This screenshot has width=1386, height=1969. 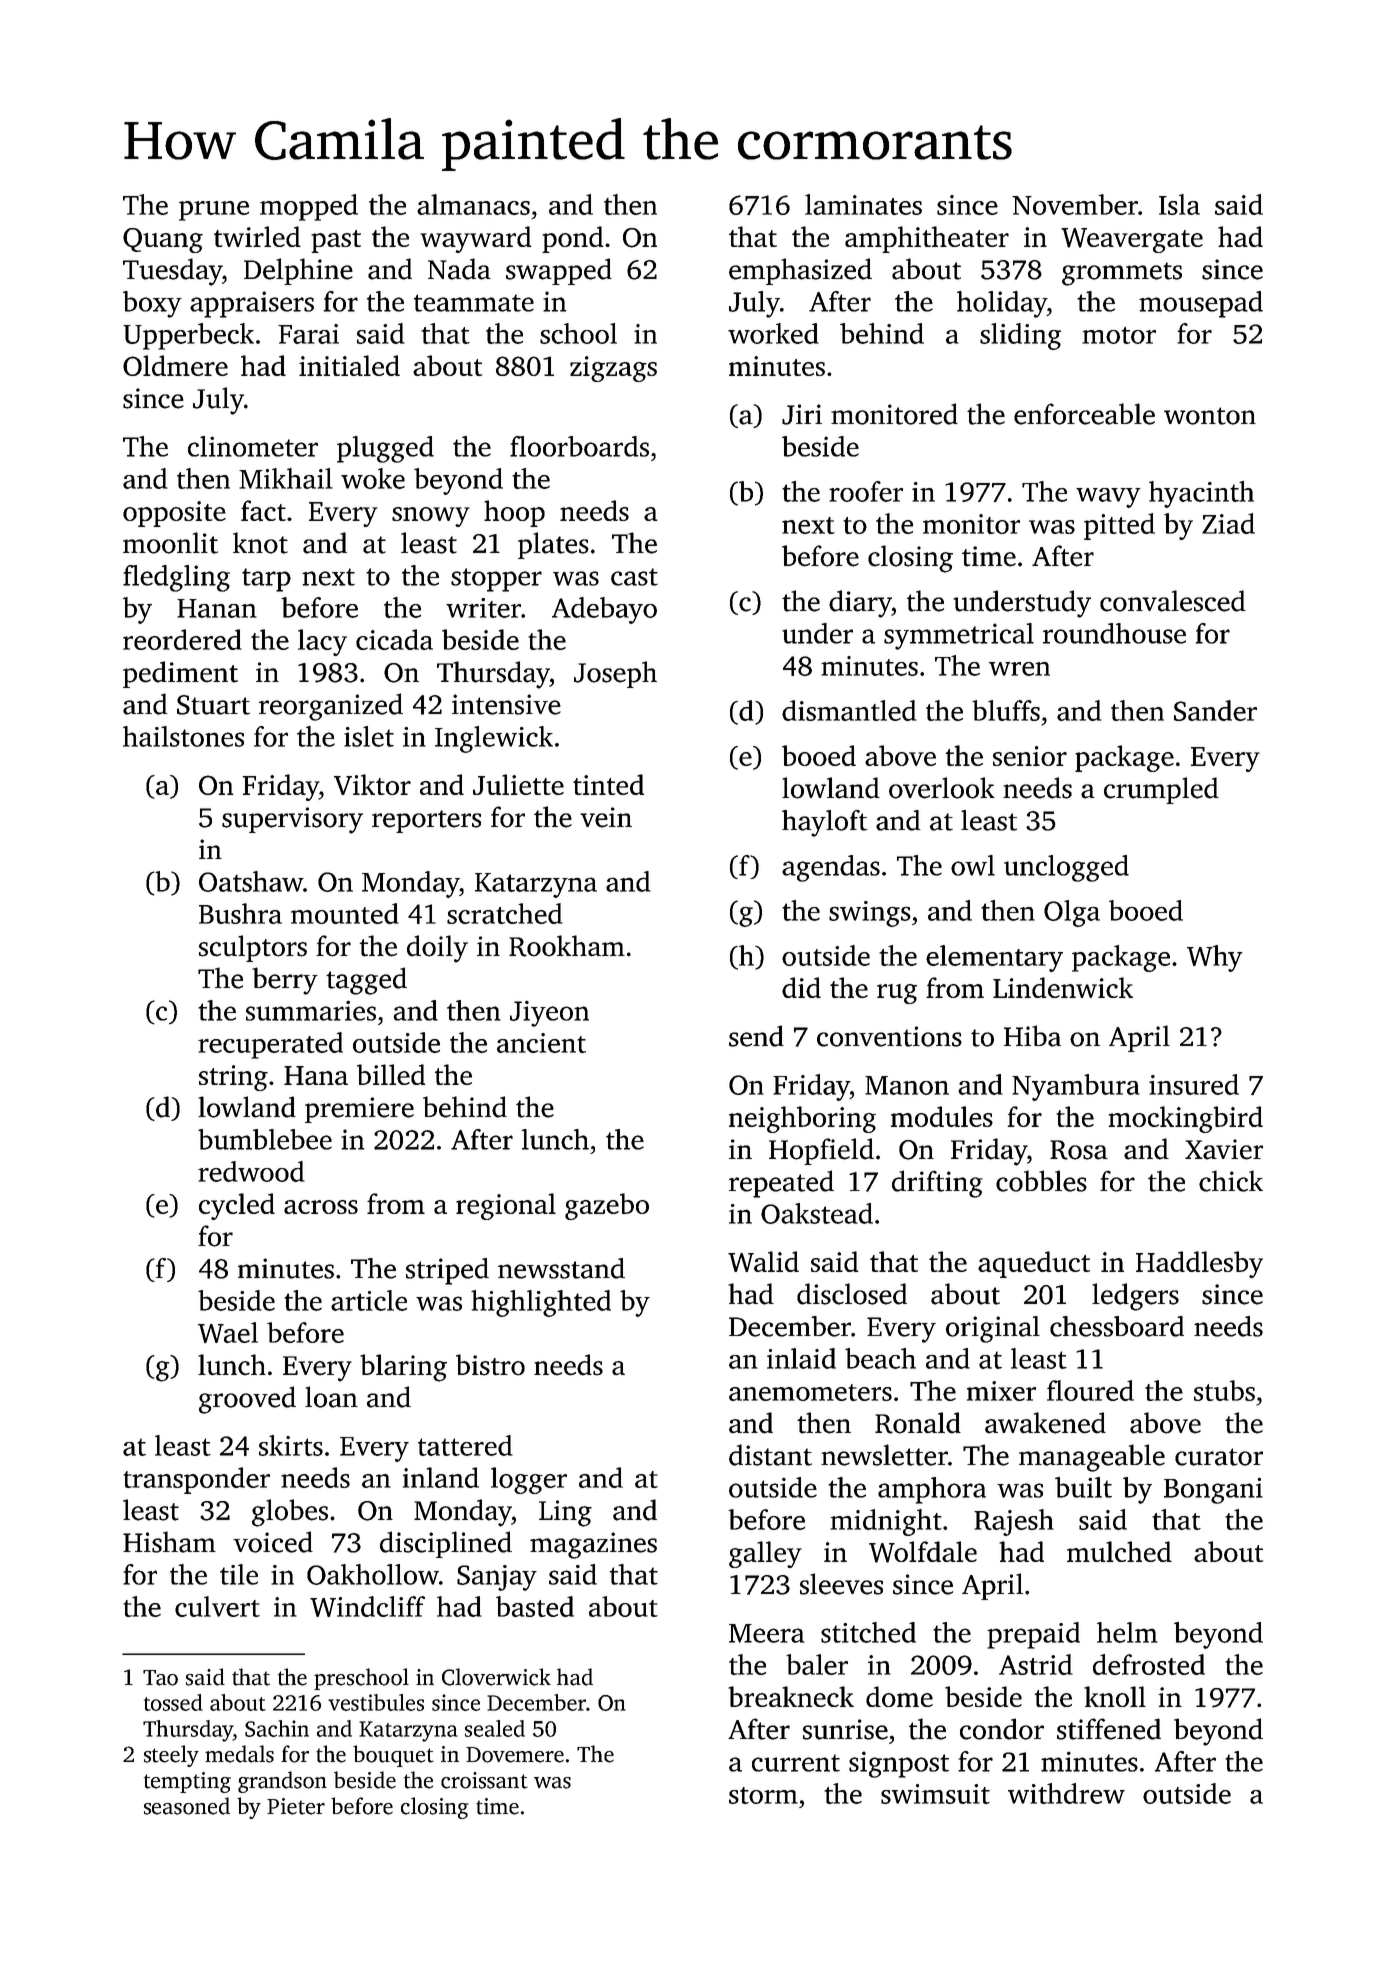 I want to click on Pieter, so click(x=296, y=1806).
